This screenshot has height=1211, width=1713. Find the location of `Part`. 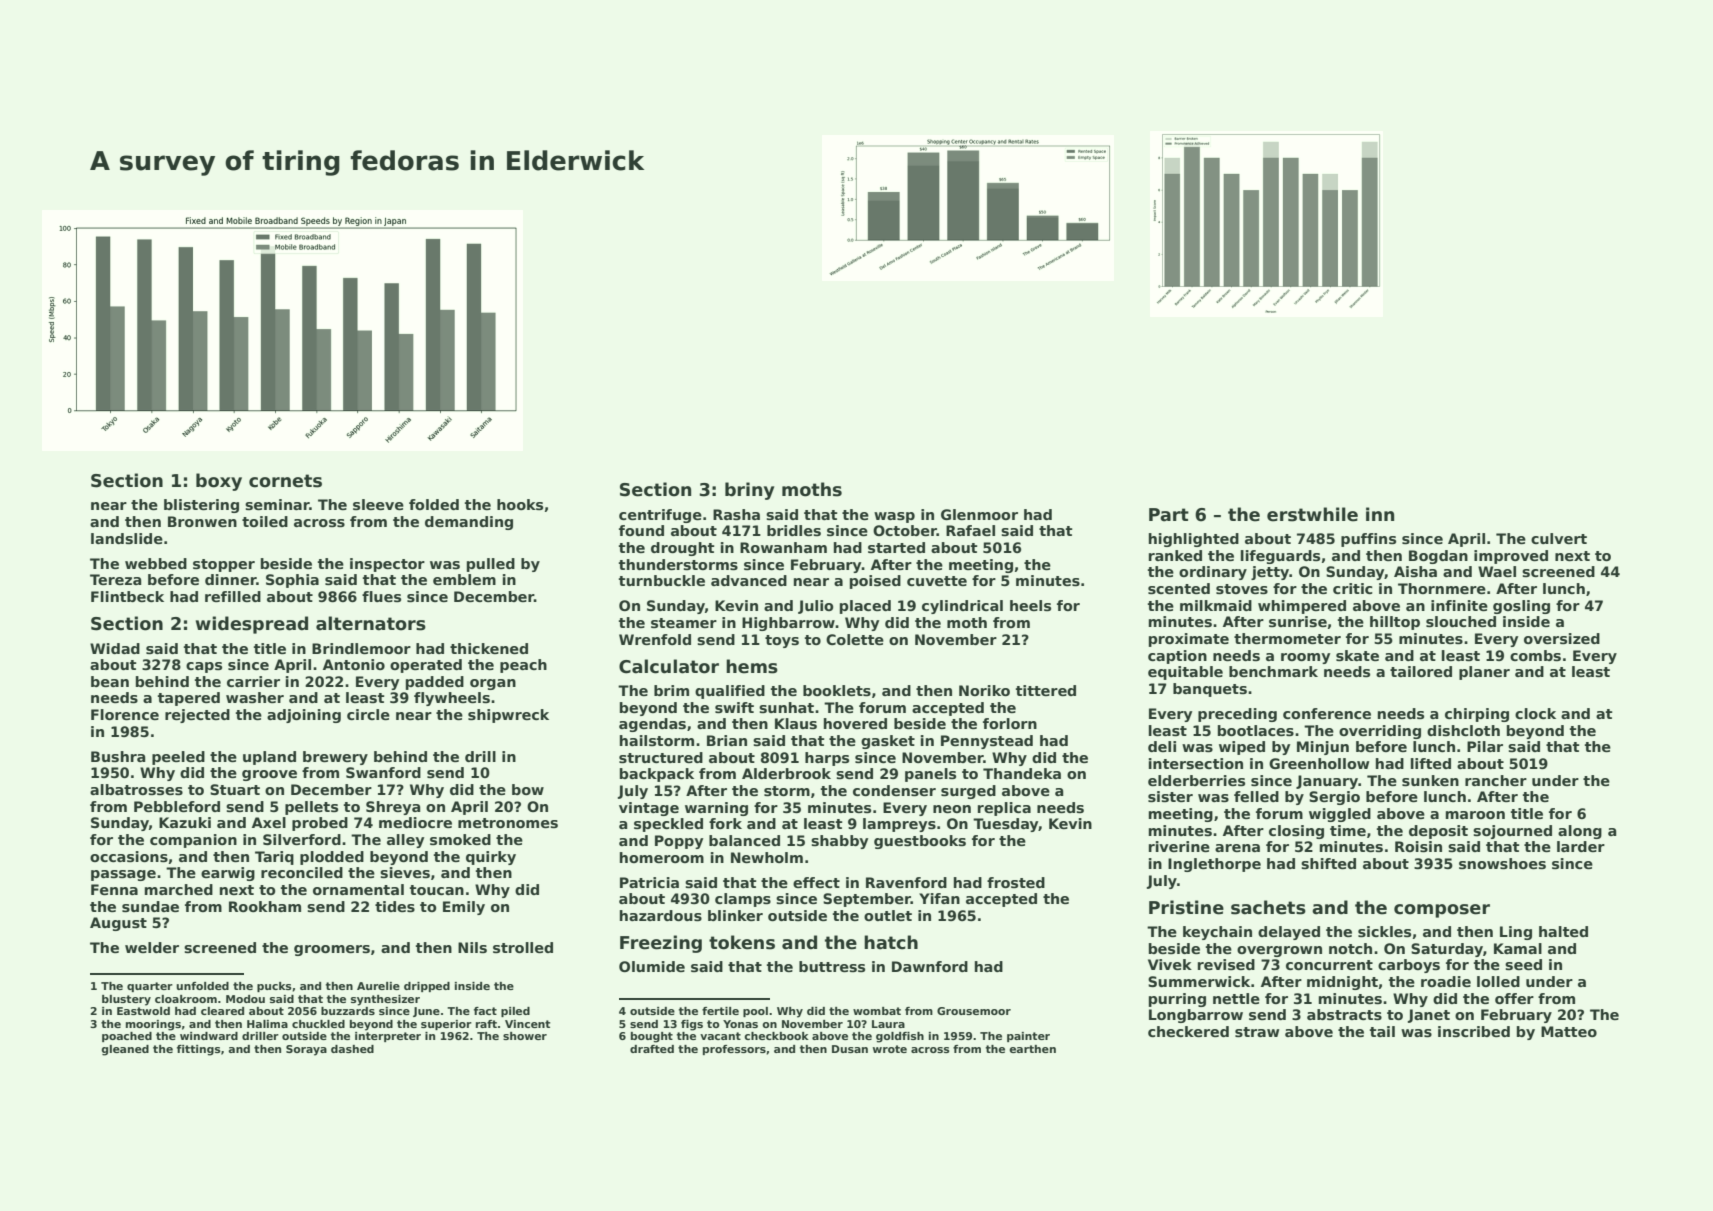

Part is located at coordinates (1169, 515).
